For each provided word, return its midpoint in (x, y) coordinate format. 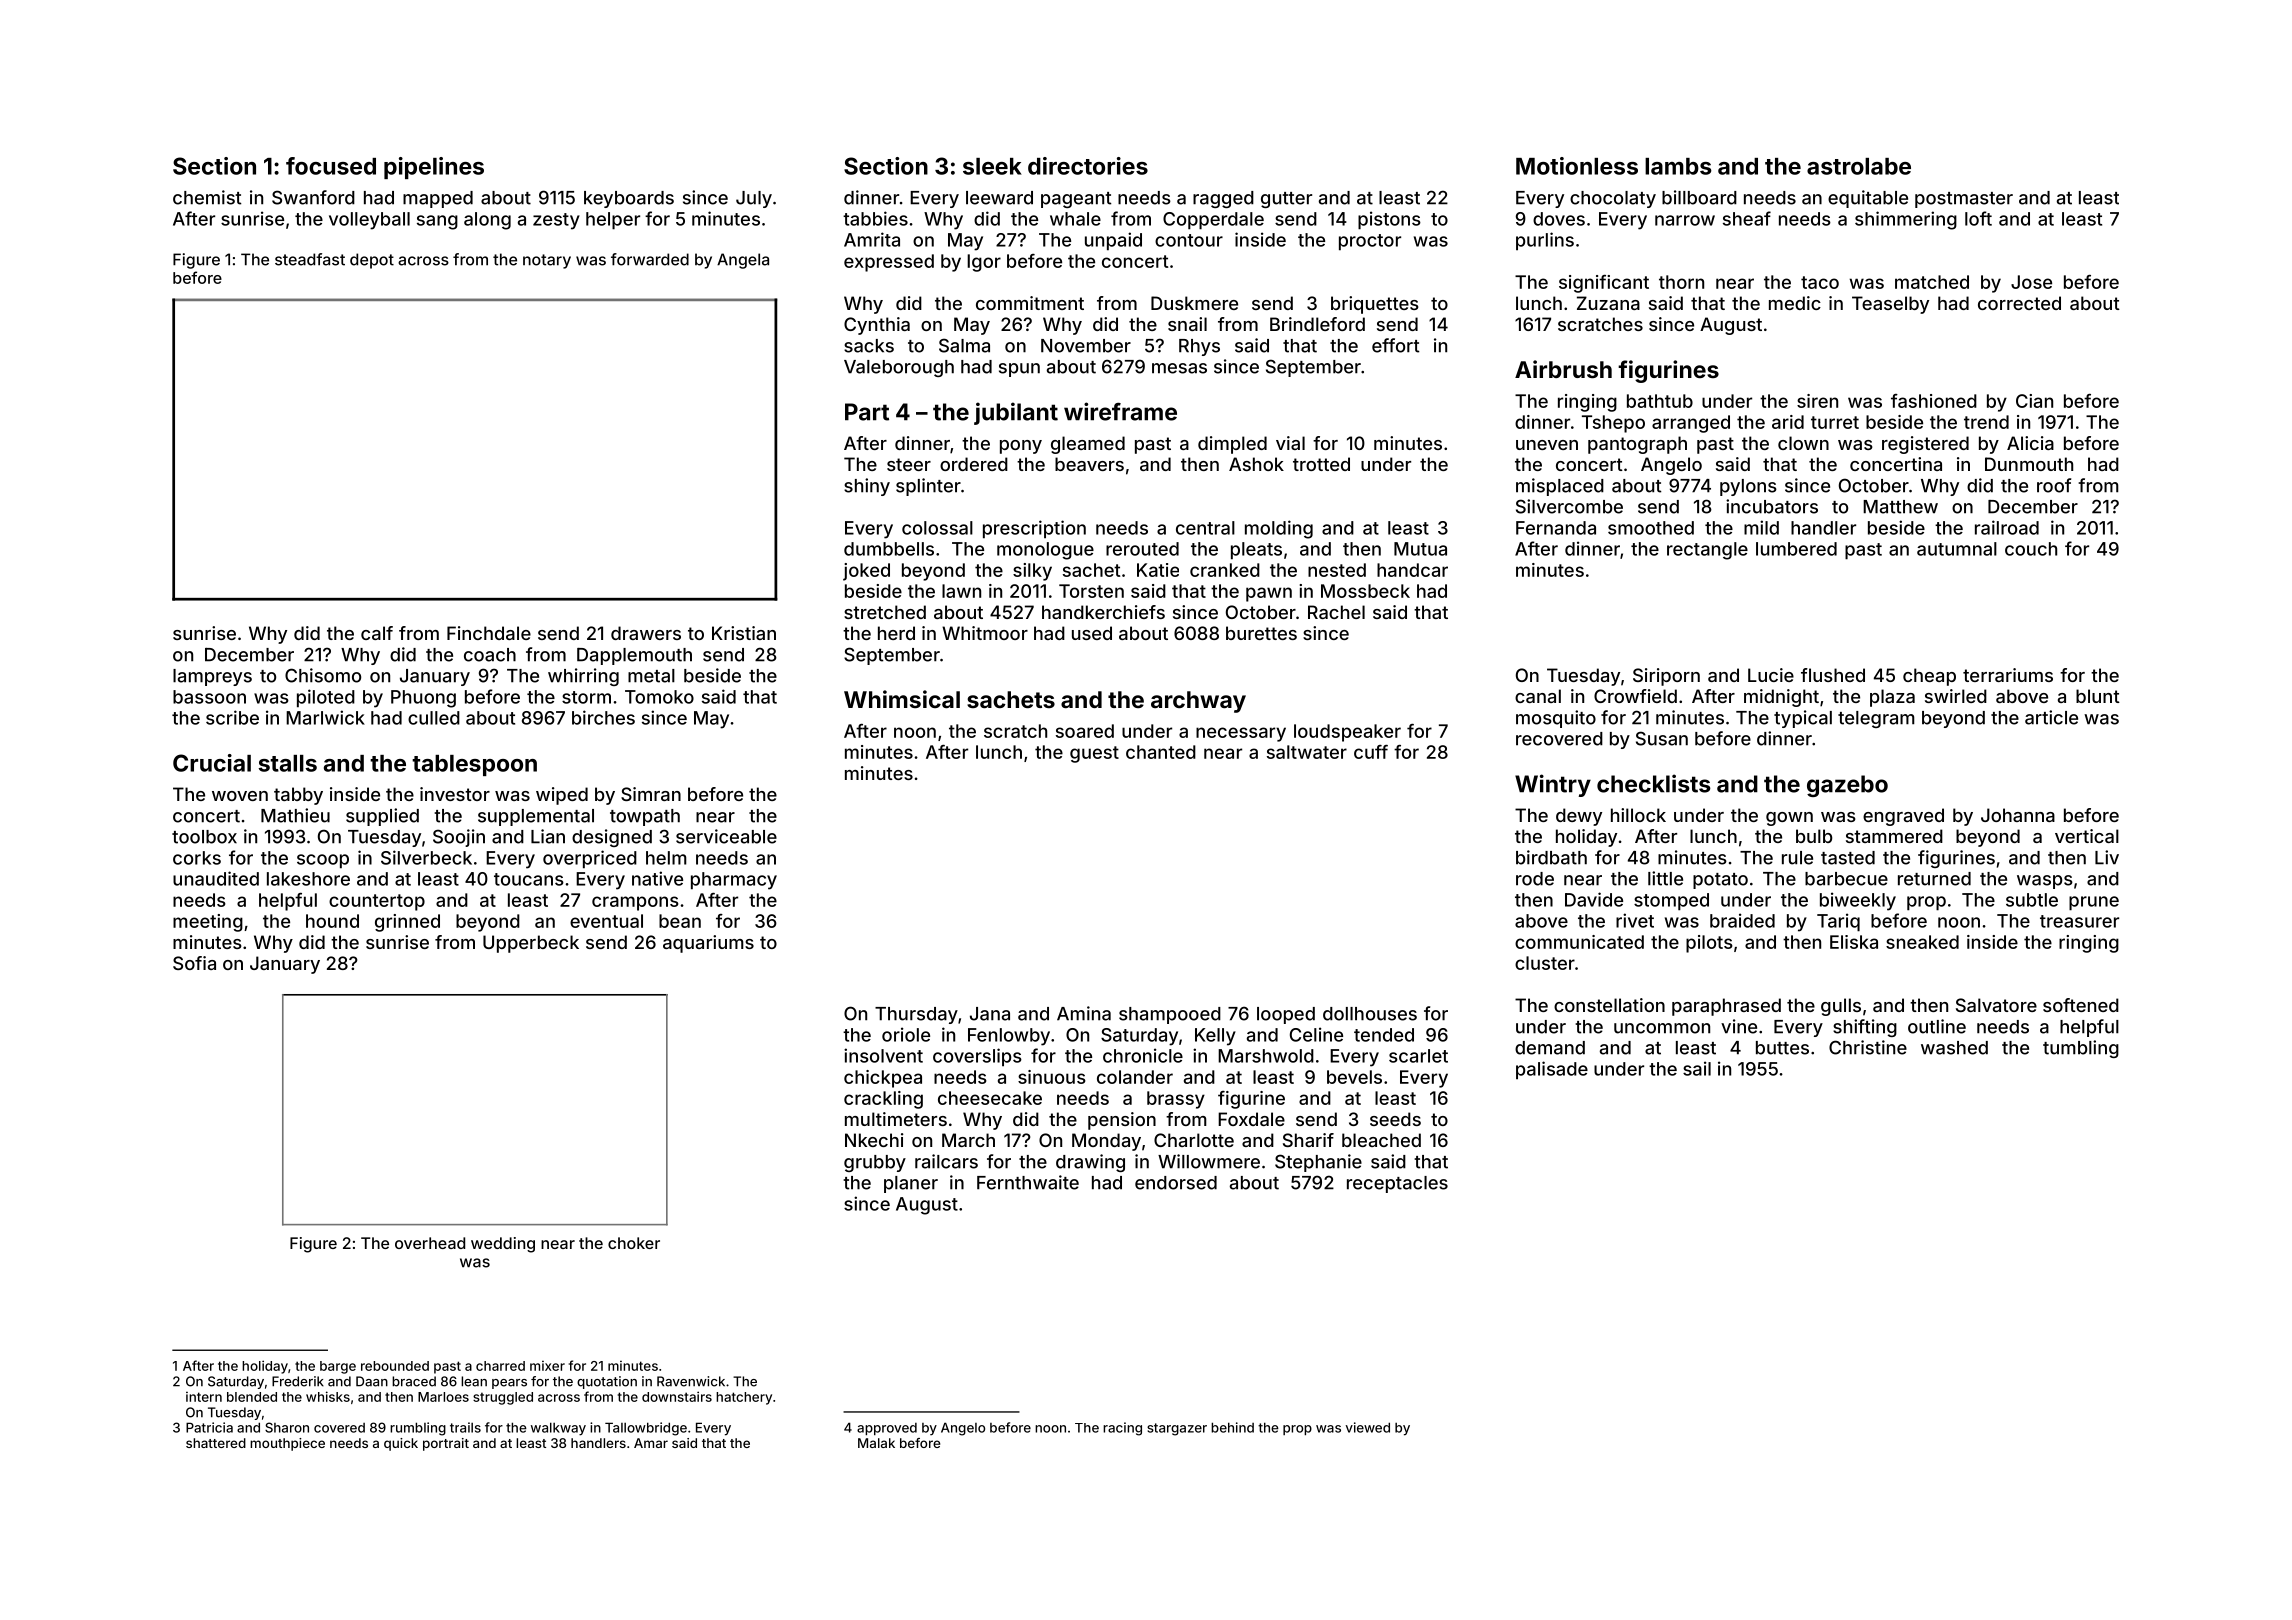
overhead (430, 1243)
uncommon (1662, 1028)
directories (1088, 166)
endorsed (1176, 1183)
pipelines (434, 168)
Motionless (1577, 166)
